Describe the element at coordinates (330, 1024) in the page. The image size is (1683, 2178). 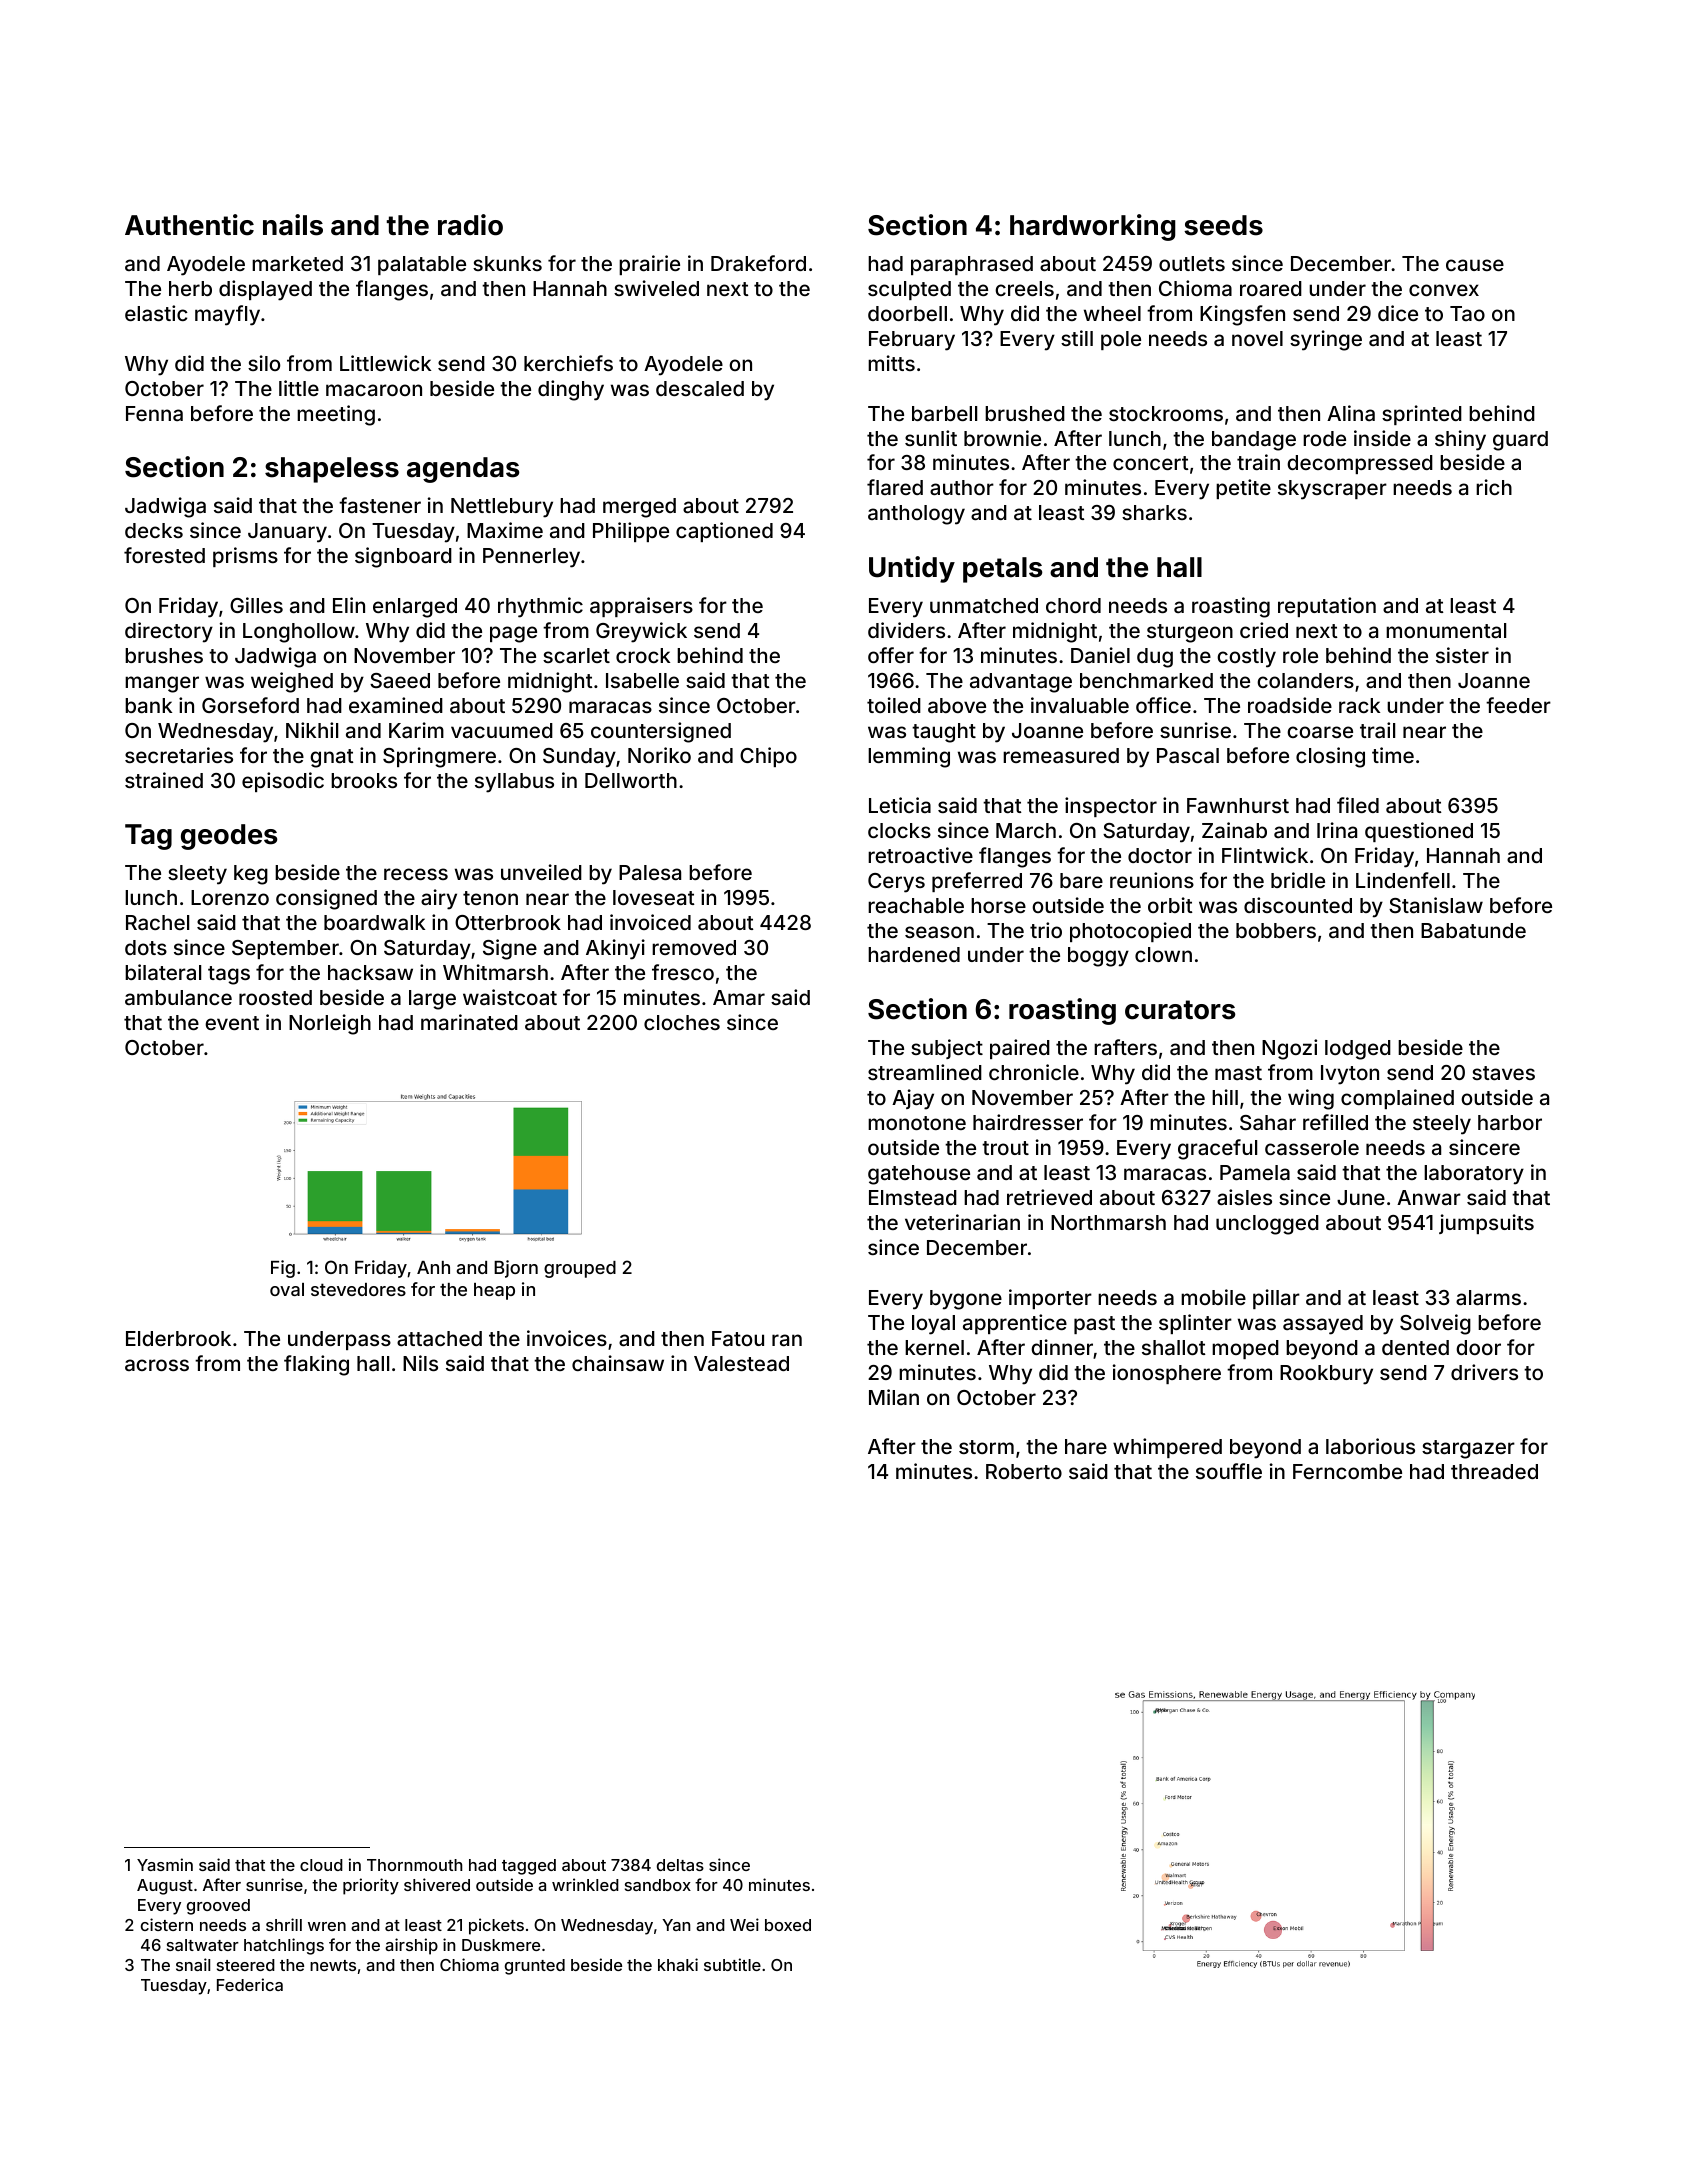
I see `Norleigh` at that location.
